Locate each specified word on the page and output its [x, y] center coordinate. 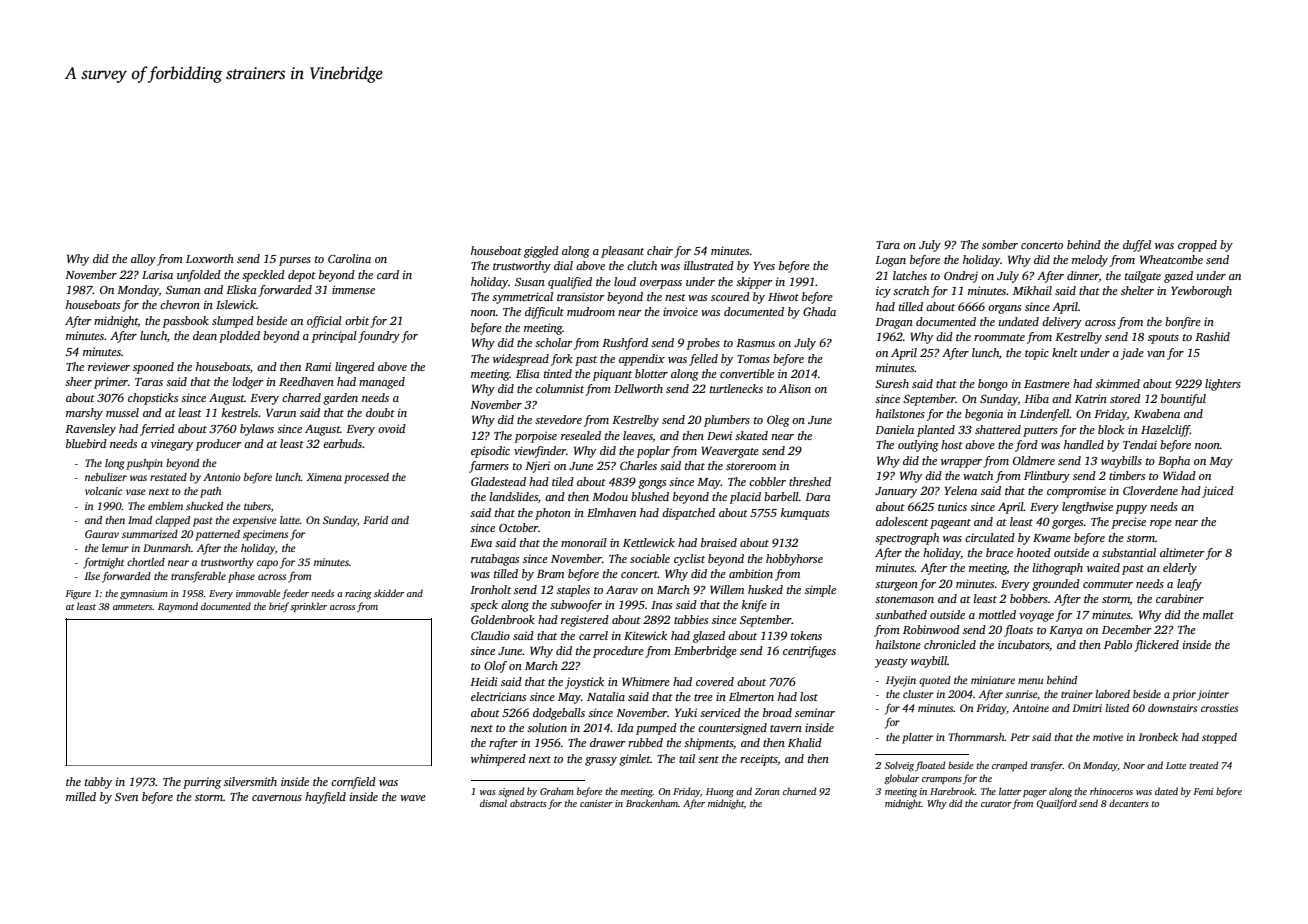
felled [703, 360]
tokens [806, 635]
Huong [720, 793]
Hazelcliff [1165, 431]
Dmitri [1087, 708]
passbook [185, 322]
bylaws [257, 430]
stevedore [558, 419]
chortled [146, 562]
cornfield [353, 783]
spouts [1163, 339]
